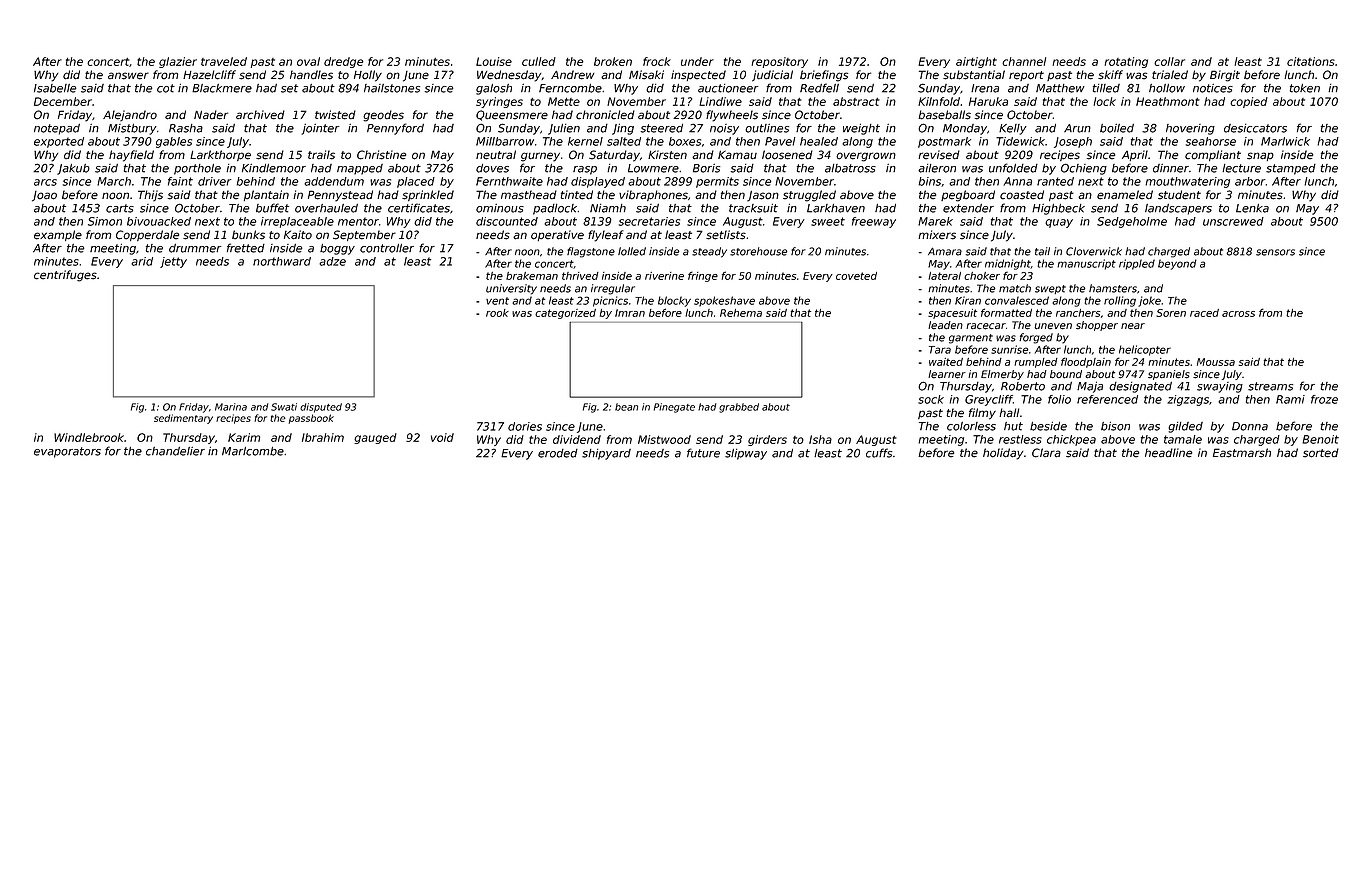 This screenshot has height=887, width=1372. Describe the element at coordinates (557, 235) in the screenshot. I see `operative` at that location.
